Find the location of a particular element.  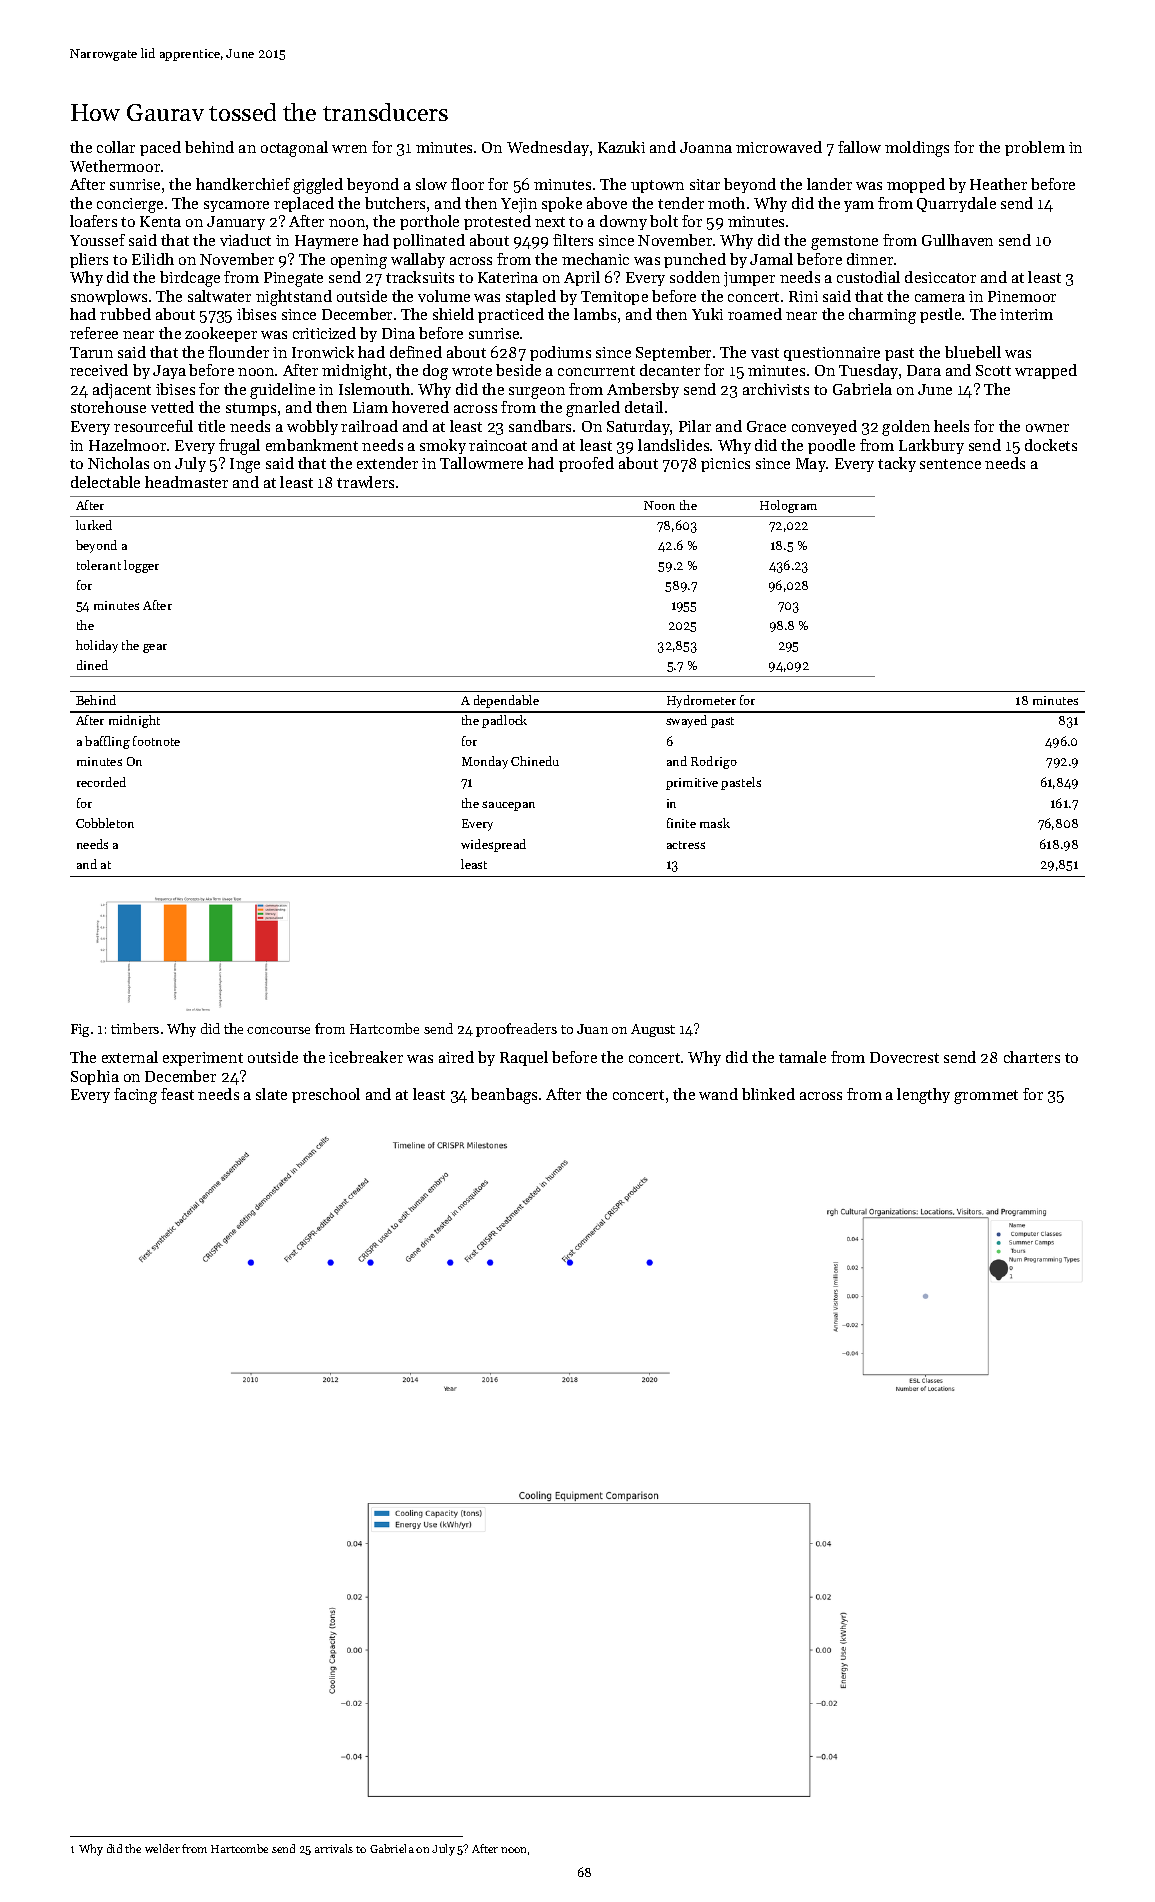

tamale is located at coordinates (802, 1057).
